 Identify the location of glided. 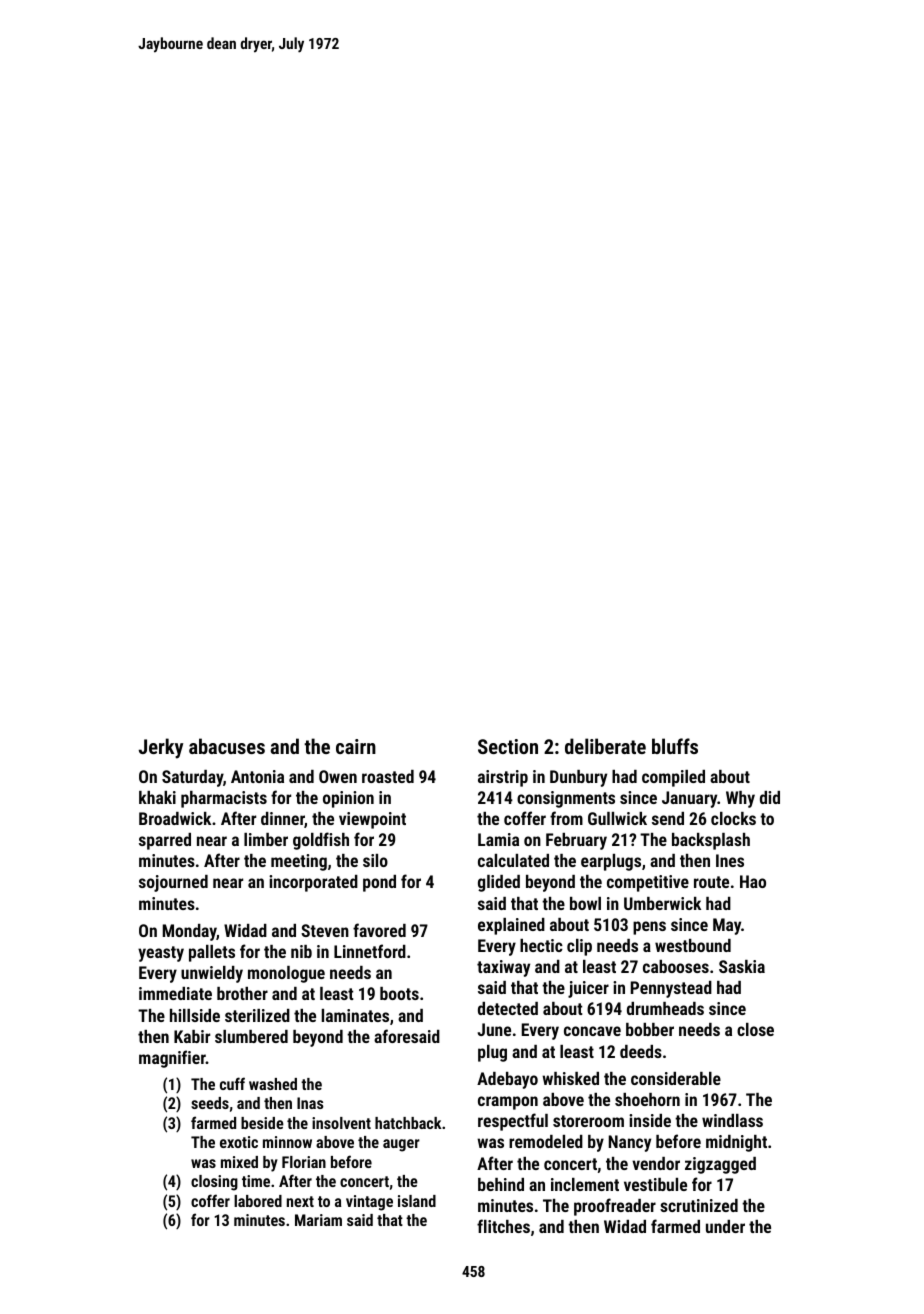
(499, 883).
